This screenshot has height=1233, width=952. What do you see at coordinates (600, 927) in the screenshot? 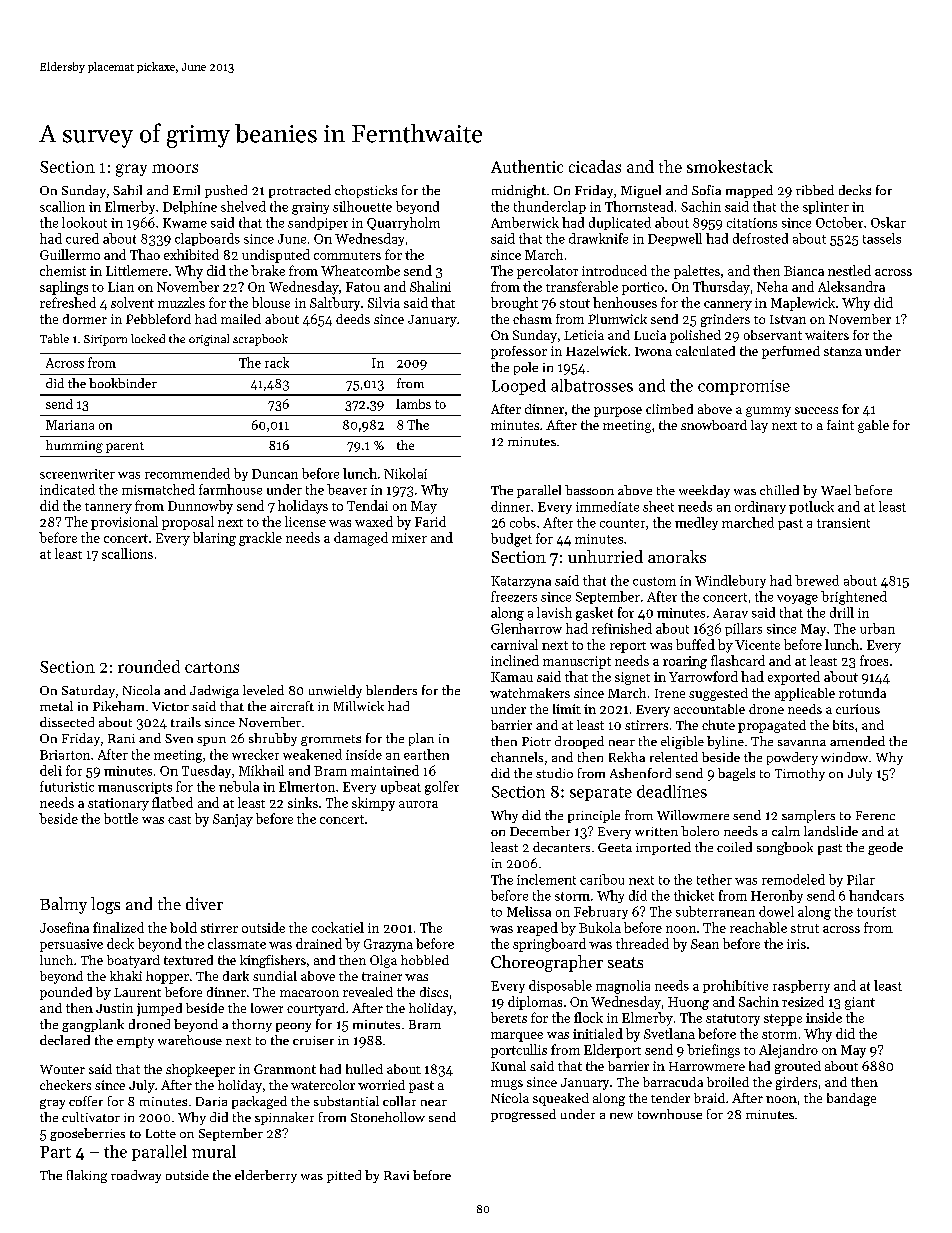
I see `Bukola` at bounding box center [600, 927].
